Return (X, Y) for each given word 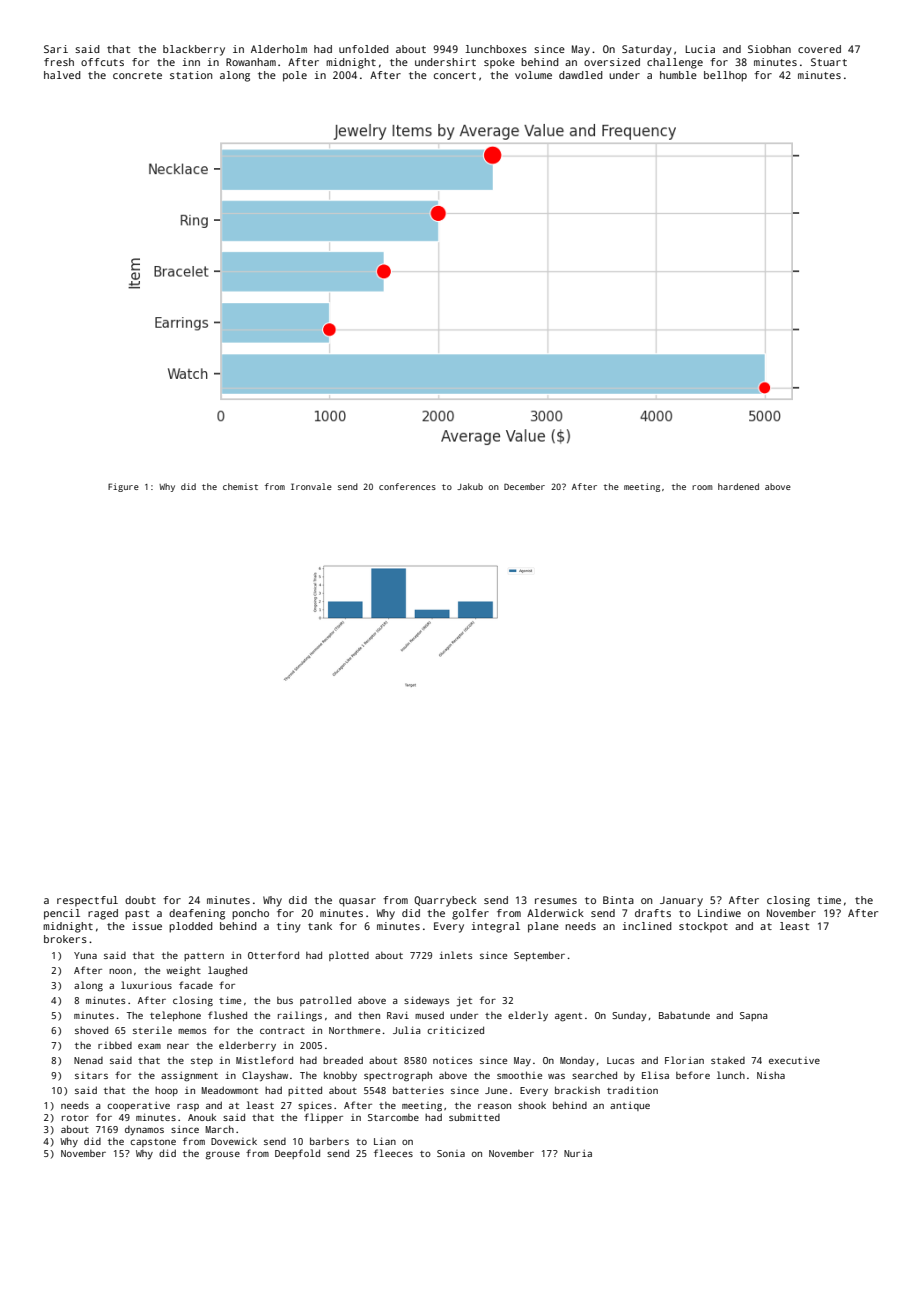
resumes (556, 901)
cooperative (138, 1106)
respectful (87, 901)
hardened (738, 486)
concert (455, 75)
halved (62, 75)
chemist (240, 486)
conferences (407, 486)
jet (464, 1001)
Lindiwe (719, 913)
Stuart (829, 62)
